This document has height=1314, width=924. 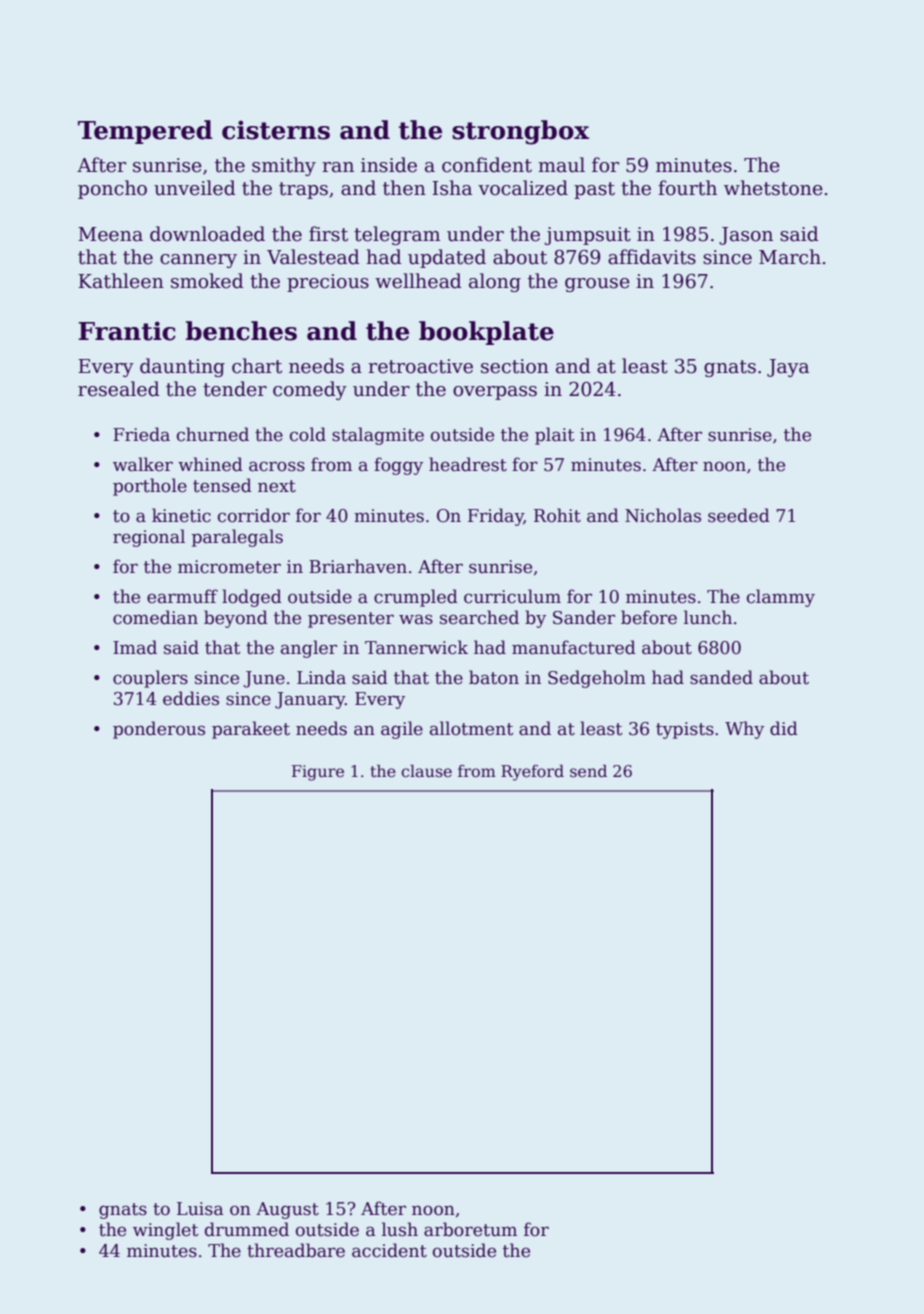 What do you see at coordinates (358, 566) in the document?
I see `Briarhaven` at bounding box center [358, 566].
